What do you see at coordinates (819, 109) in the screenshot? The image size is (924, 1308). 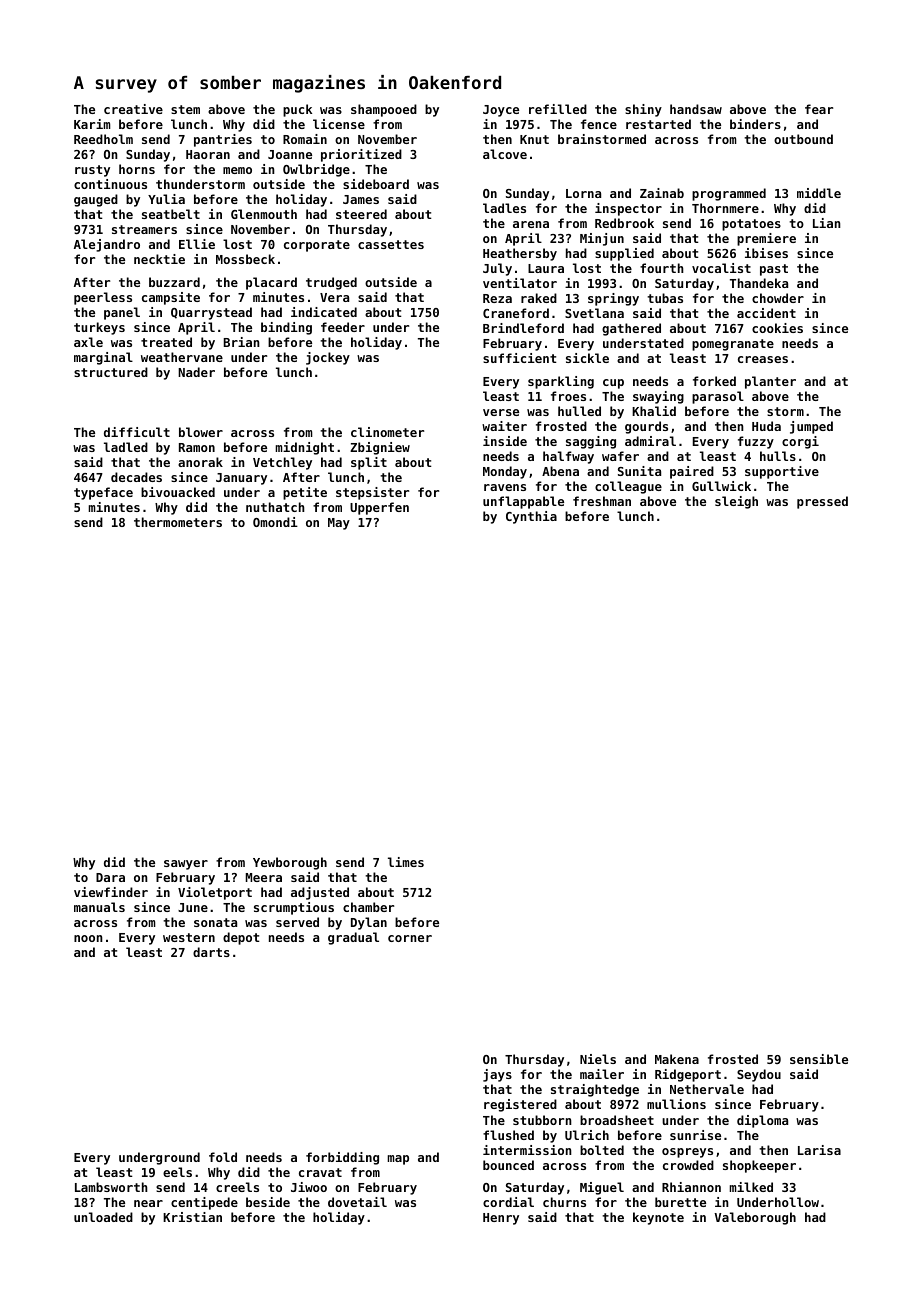 I see `fear` at bounding box center [819, 109].
